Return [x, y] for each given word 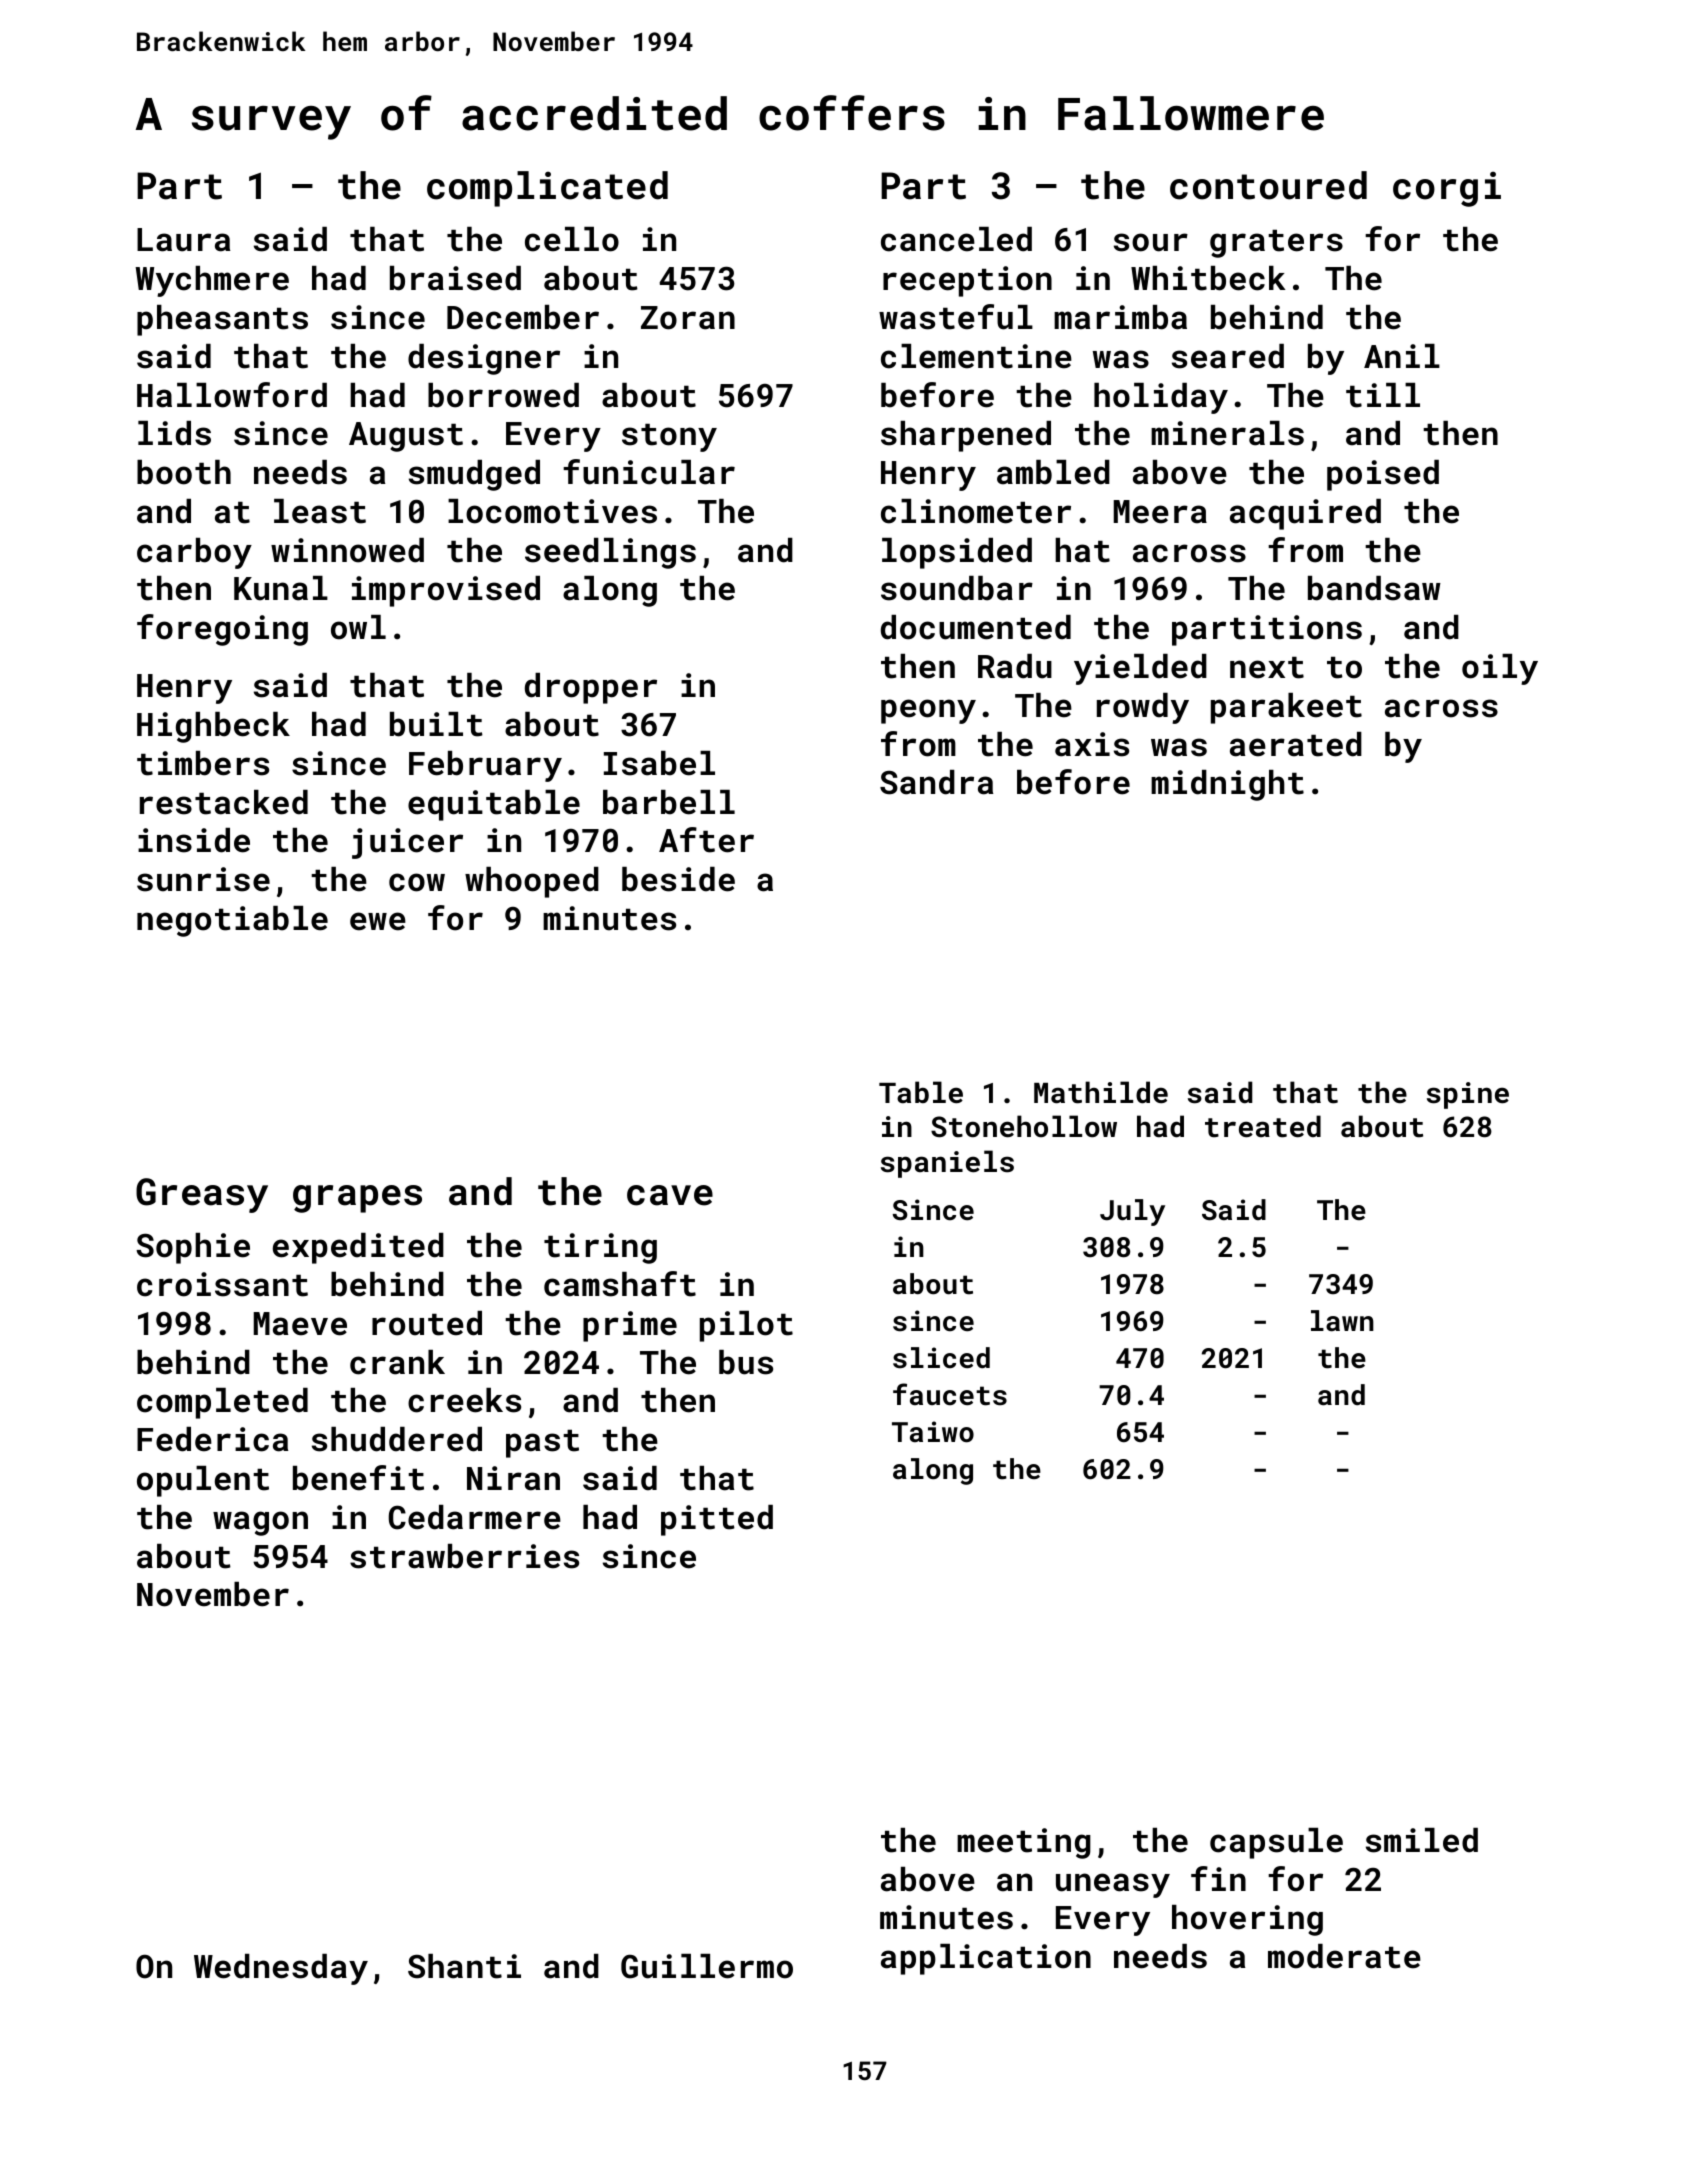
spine [1468, 1095]
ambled [1053, 472]
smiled [1422, 1840]
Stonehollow [1024, 1126]
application [986, 1959]
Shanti [464, 1966]
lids [174, 433]
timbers [203, 763]
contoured [1268, 185]
